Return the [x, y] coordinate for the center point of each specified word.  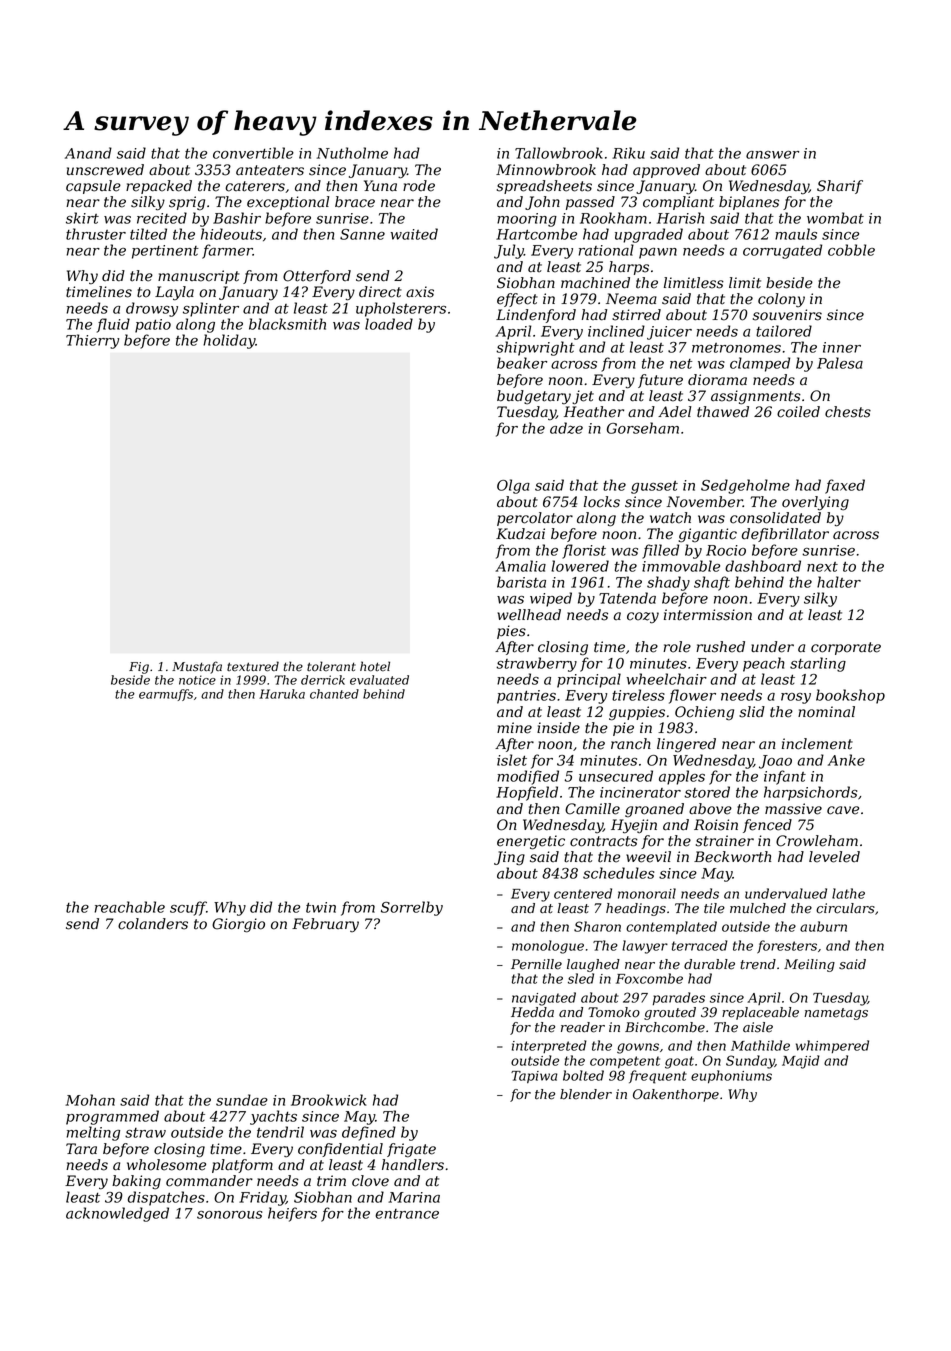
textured [253, 666]
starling [818, 664]
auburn [823, 926]
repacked [159, 187]
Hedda [532, 1012]
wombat [835, 218]
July [509, 251]
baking [136, 1182]
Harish [680, 218]
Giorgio [238, 925]
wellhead [529, 615]
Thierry [92, 341]
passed [590, 203]
